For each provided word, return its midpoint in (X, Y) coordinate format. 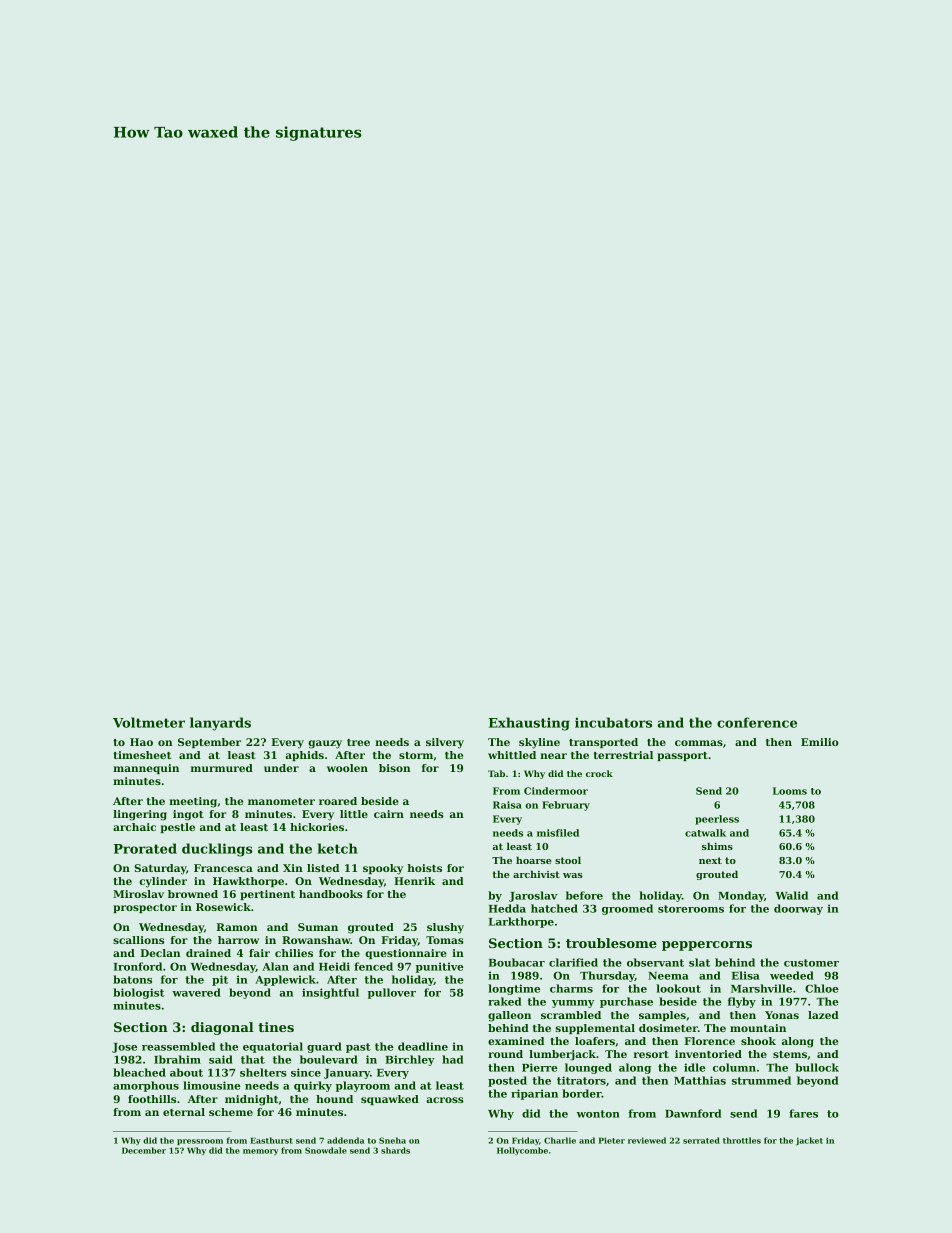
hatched (554, 908)
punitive (440, 967)
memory (260, 1152)
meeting (193, 802)
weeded (792, 975)
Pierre (540, 1067)
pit (220, 980)
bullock (817, 1067)
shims (717, 846)
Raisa (507, 805)
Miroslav (138, 894)
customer (811, 963)
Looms (790, 791)
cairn (389, 814)
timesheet (142, 755)
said (221, 1059)
